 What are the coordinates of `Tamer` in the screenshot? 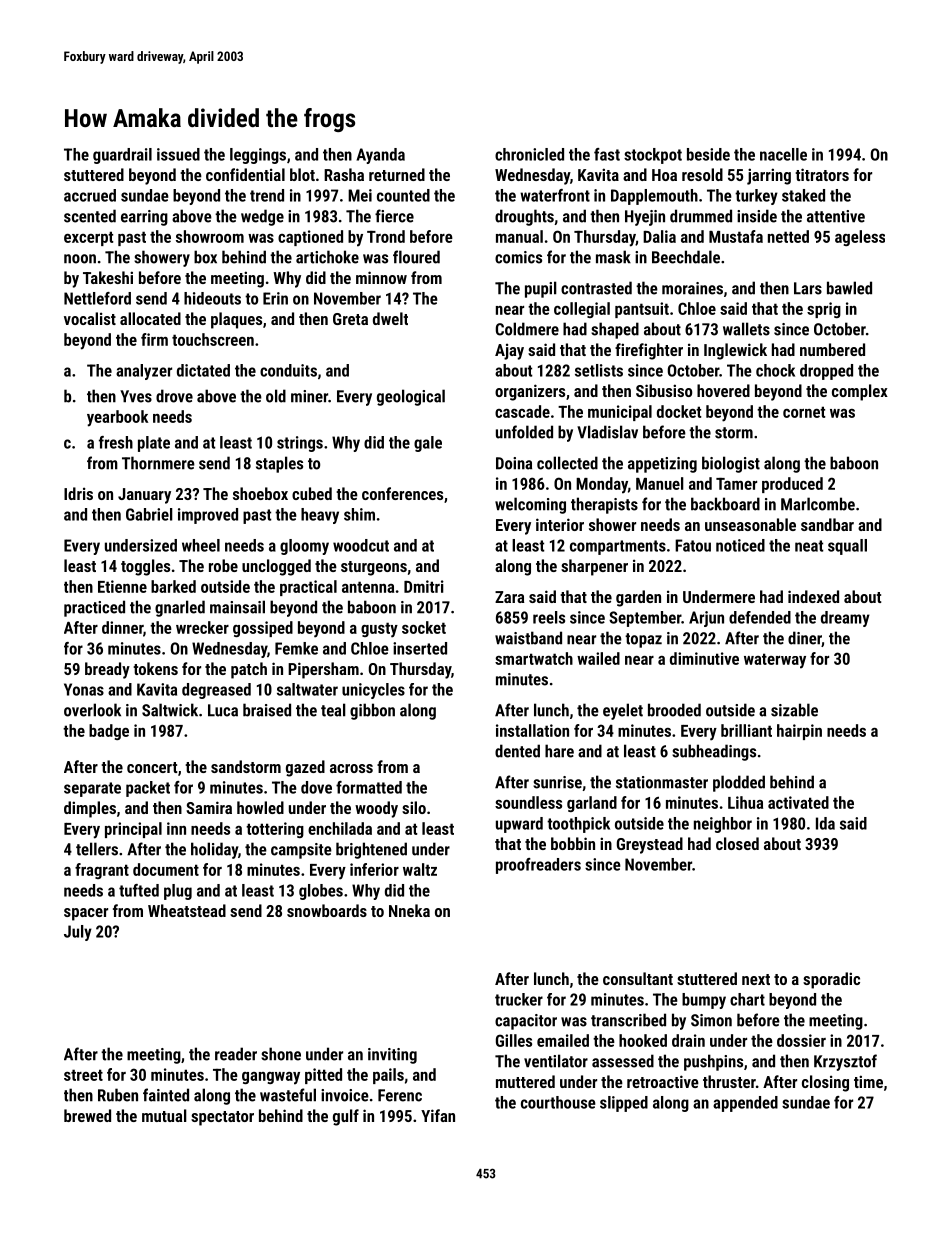 It's located at (736, 483).
